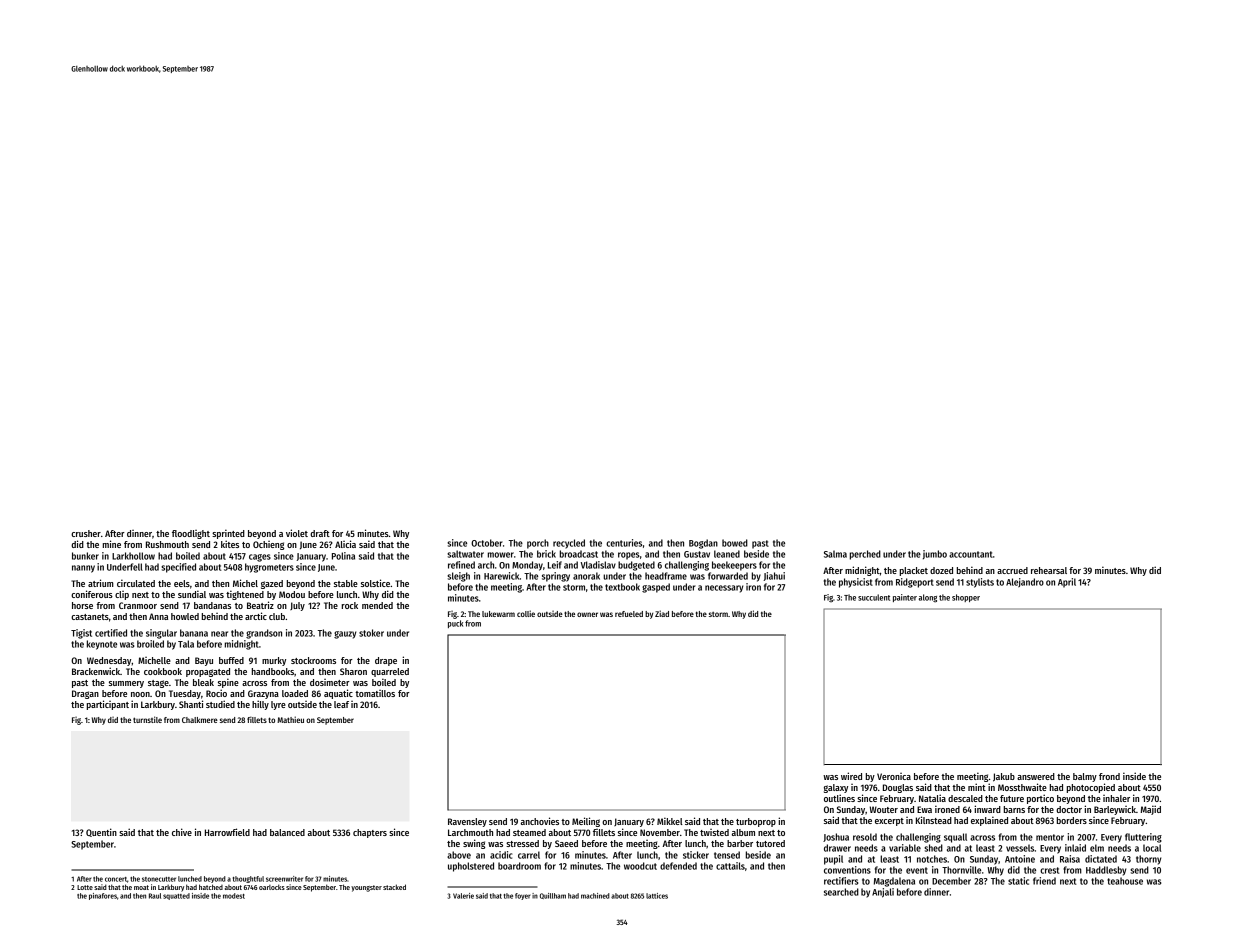  What do you see at coordinates (375, 693) in the screenshot?
I see `tomatillos` at bounding box center [375, 693].
